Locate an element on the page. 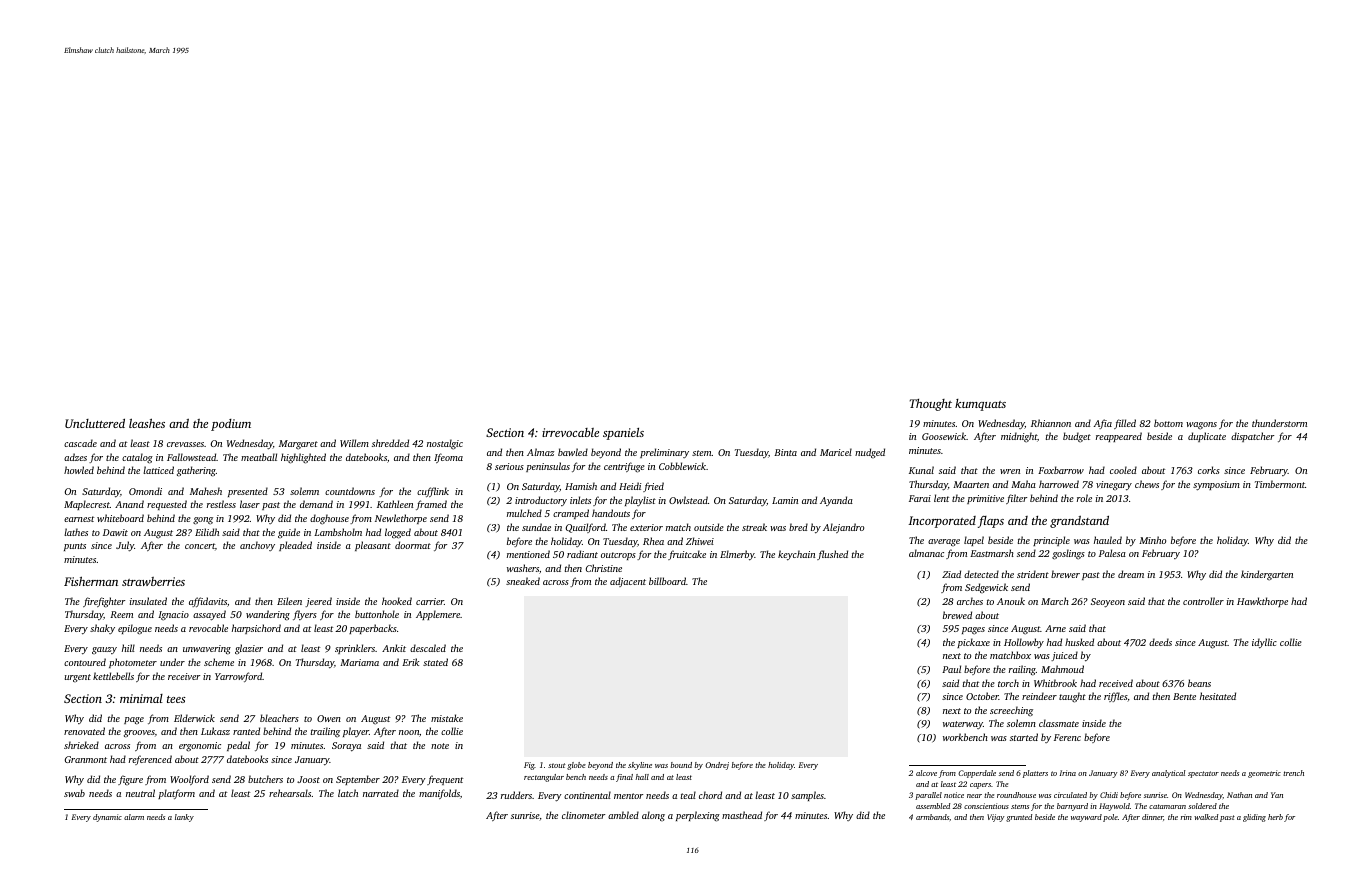  lanky is located at coordinates (184, 818).
